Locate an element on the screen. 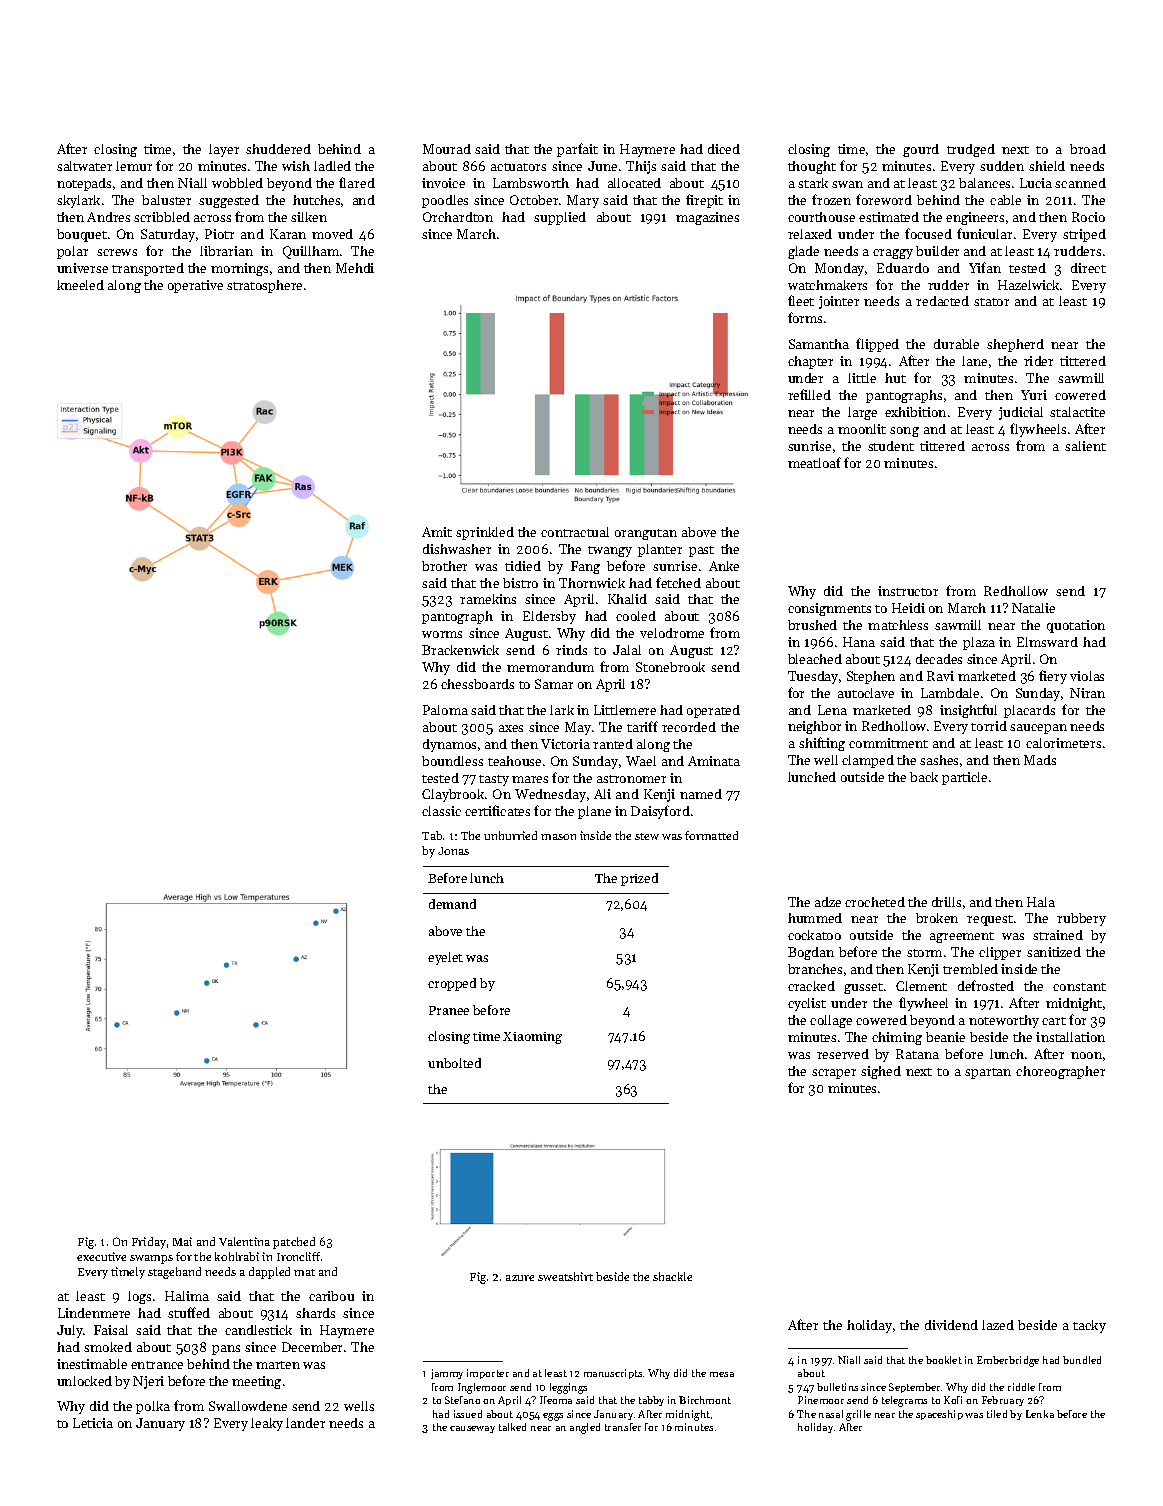 The width and height of the screenshot is (1163, 1506). trudged is located at coordinates (971, 150).
